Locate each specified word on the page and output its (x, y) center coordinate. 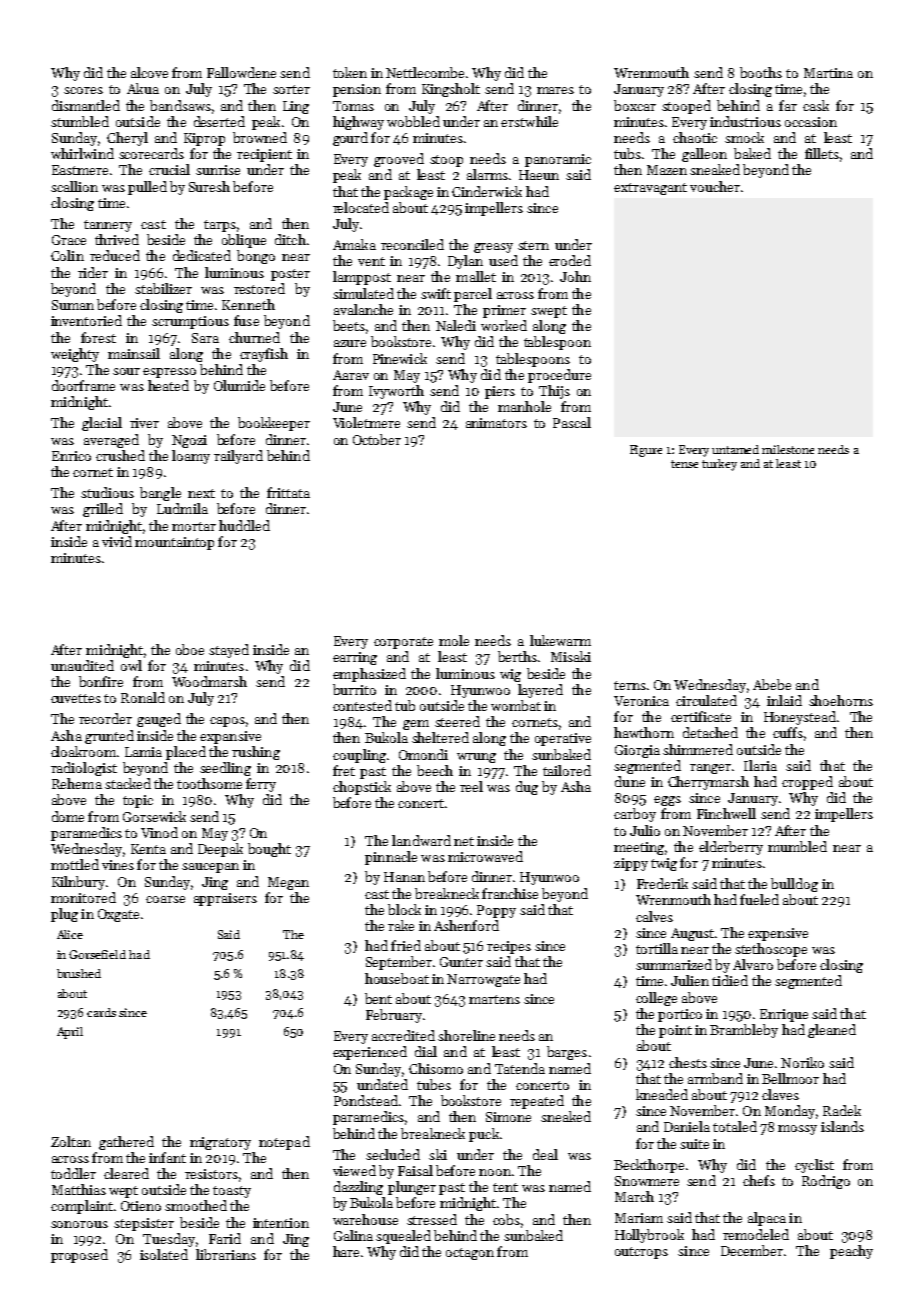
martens (494, 999)
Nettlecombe (425, 72)
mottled (75, 864)
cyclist (814, 1166)
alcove (149, 72)
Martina (828, 73)
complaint (82, 1207)
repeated (537, 1102)
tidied (730, 980)
